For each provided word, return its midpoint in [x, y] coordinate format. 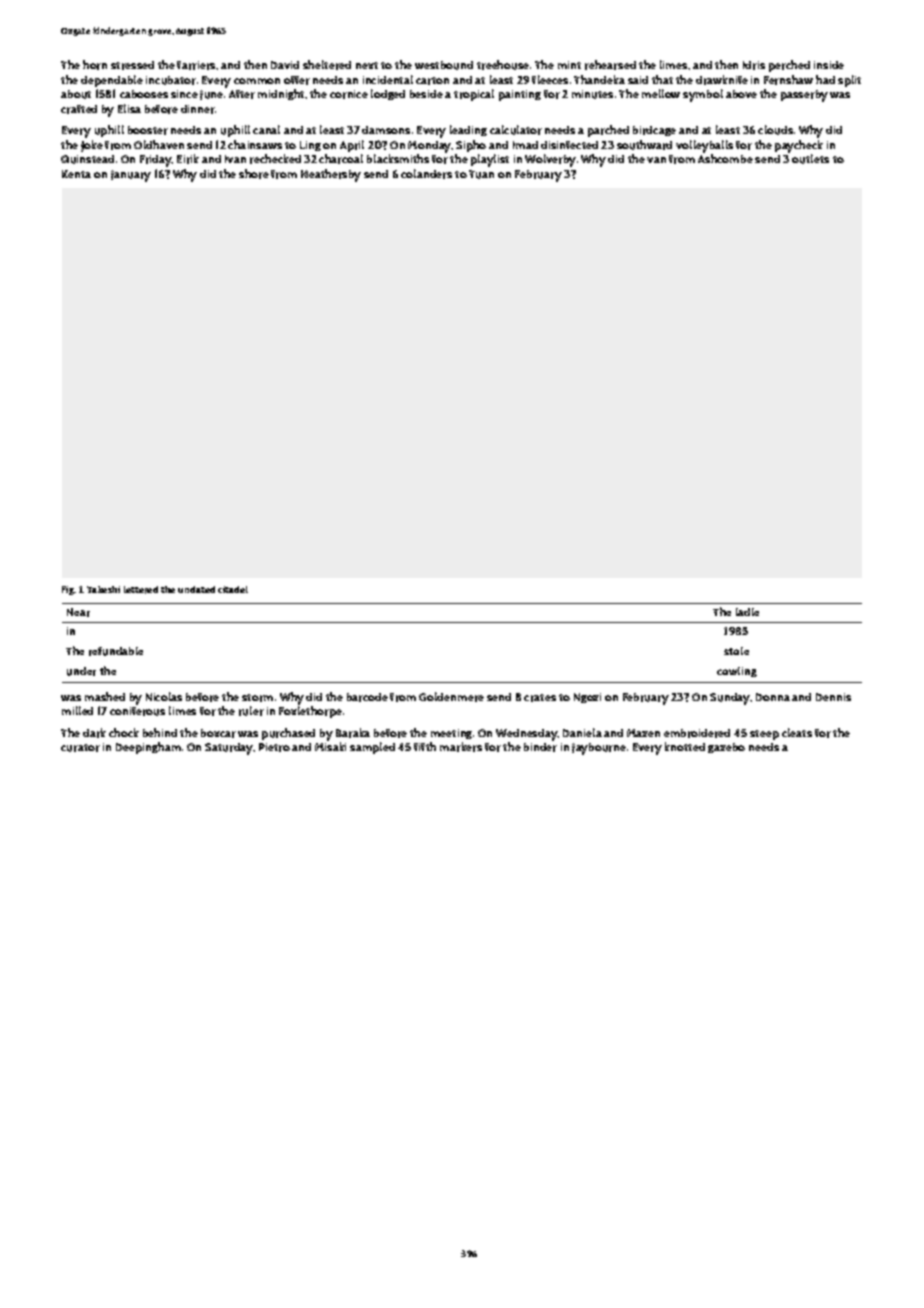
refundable [116, 651]
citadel [233, 589]
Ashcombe [725, 158]
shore [254, 174]
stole [736, 651]
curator [80, 748]
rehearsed [610, 65]
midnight [281, 94]
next [367, 65]
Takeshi [103, 589]
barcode [367, 697]
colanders [426, 174]
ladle [747, 612]
